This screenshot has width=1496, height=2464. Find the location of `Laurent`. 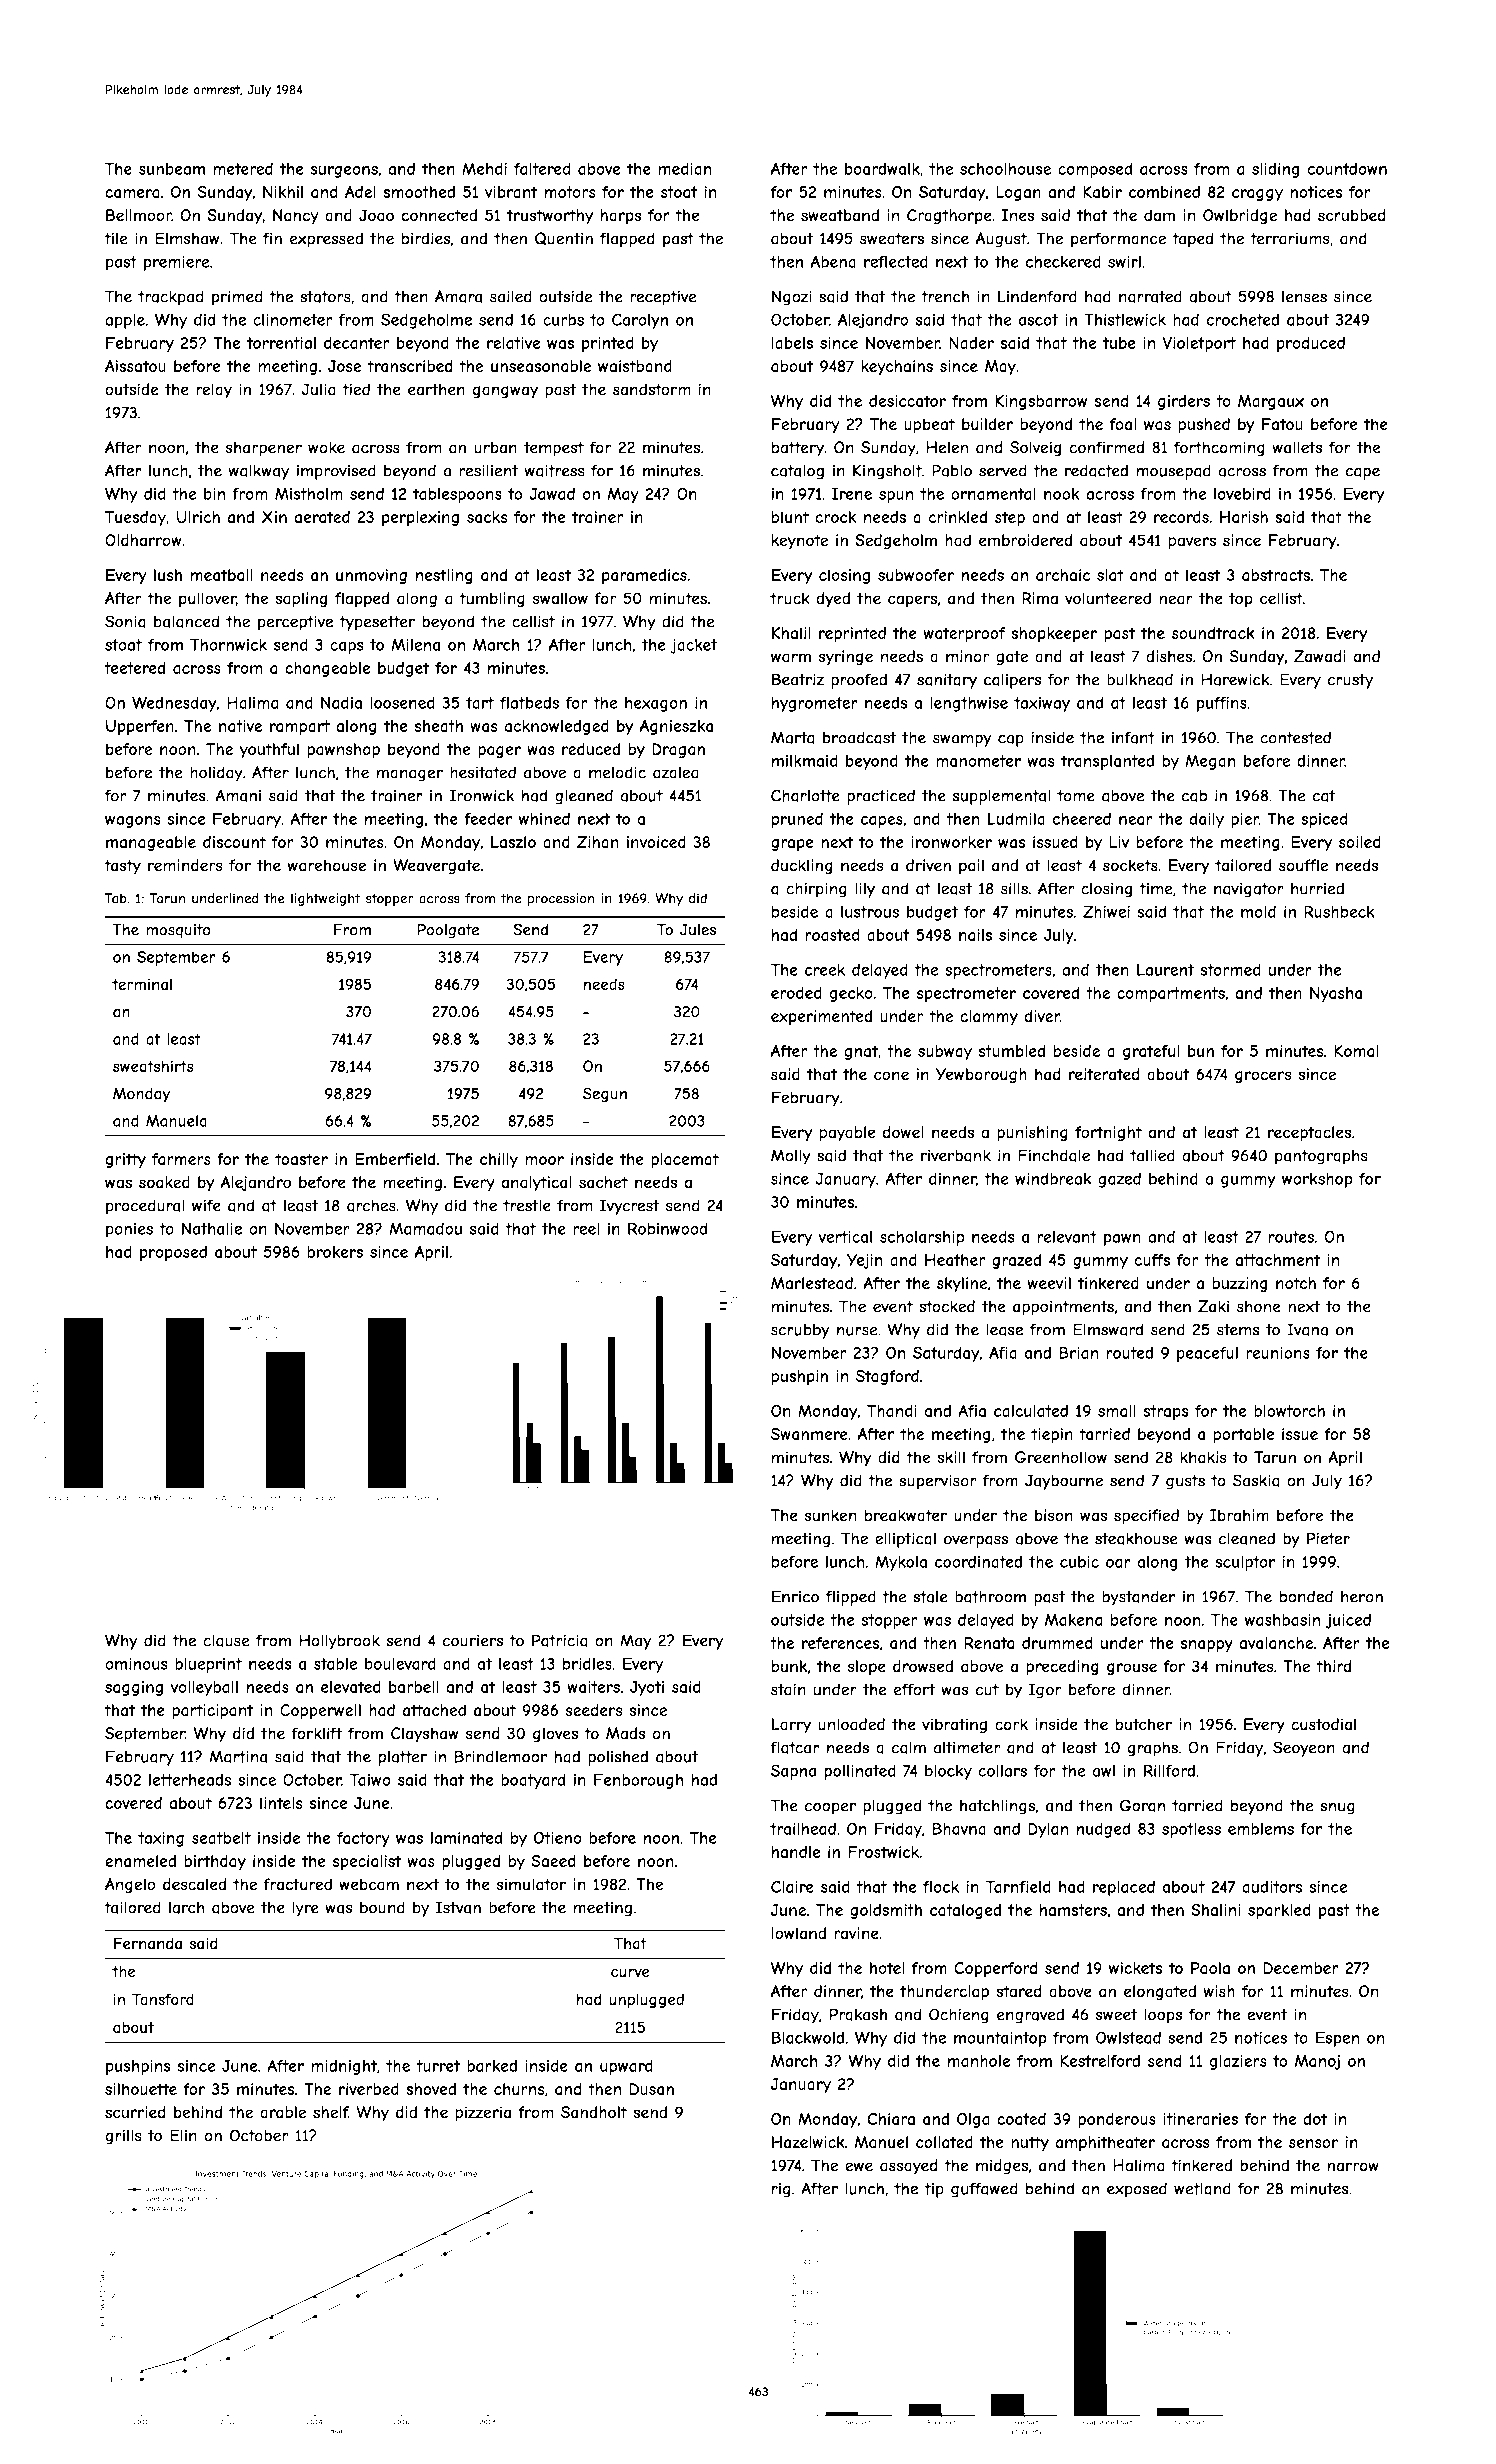

Laurent is located at coordinates (1165, 970).
